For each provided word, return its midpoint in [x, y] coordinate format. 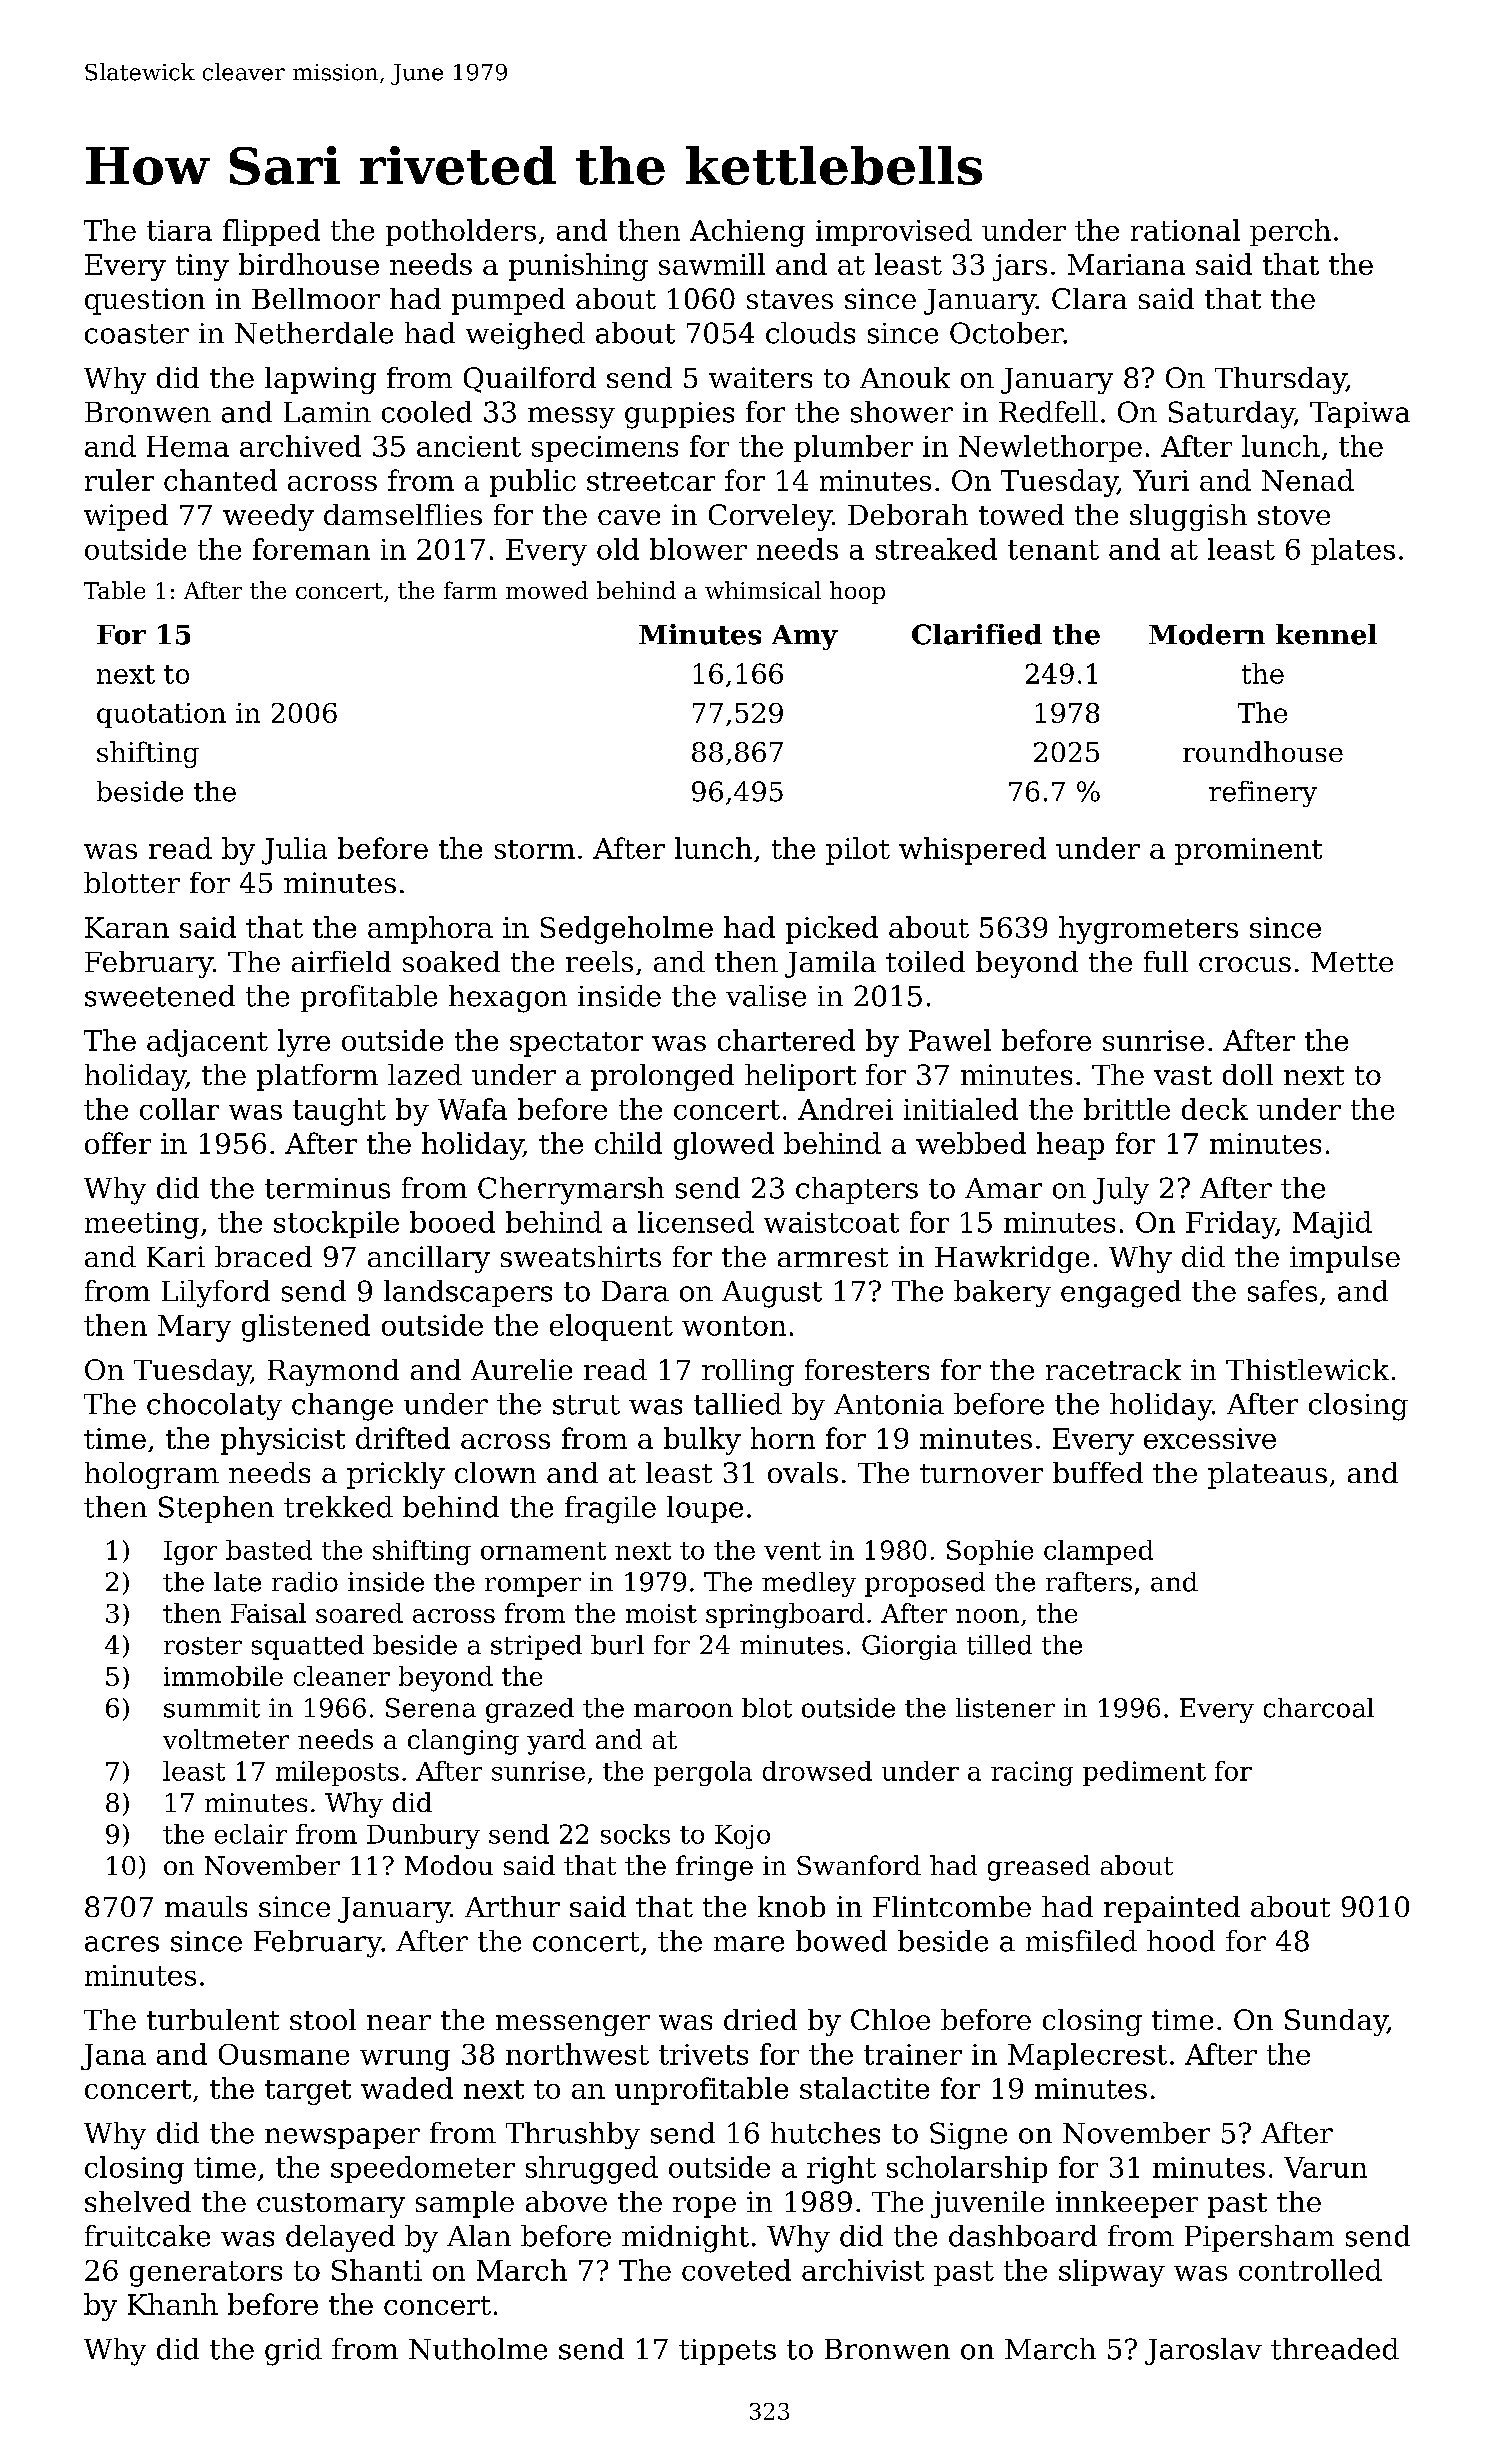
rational [1185, 230]
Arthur [512, 1906]
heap [1070, 1146]
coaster [137, 334]
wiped [126, 517]
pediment [1144, 1773]
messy [571, 418]
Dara [635, 1291]
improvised [894, 232]
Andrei [845, 1109]
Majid [1332, 1225]
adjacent [207, 1043]
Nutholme [478, 2349]
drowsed [817, 1771]
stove [1294, 515]
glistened [306, 1328]
